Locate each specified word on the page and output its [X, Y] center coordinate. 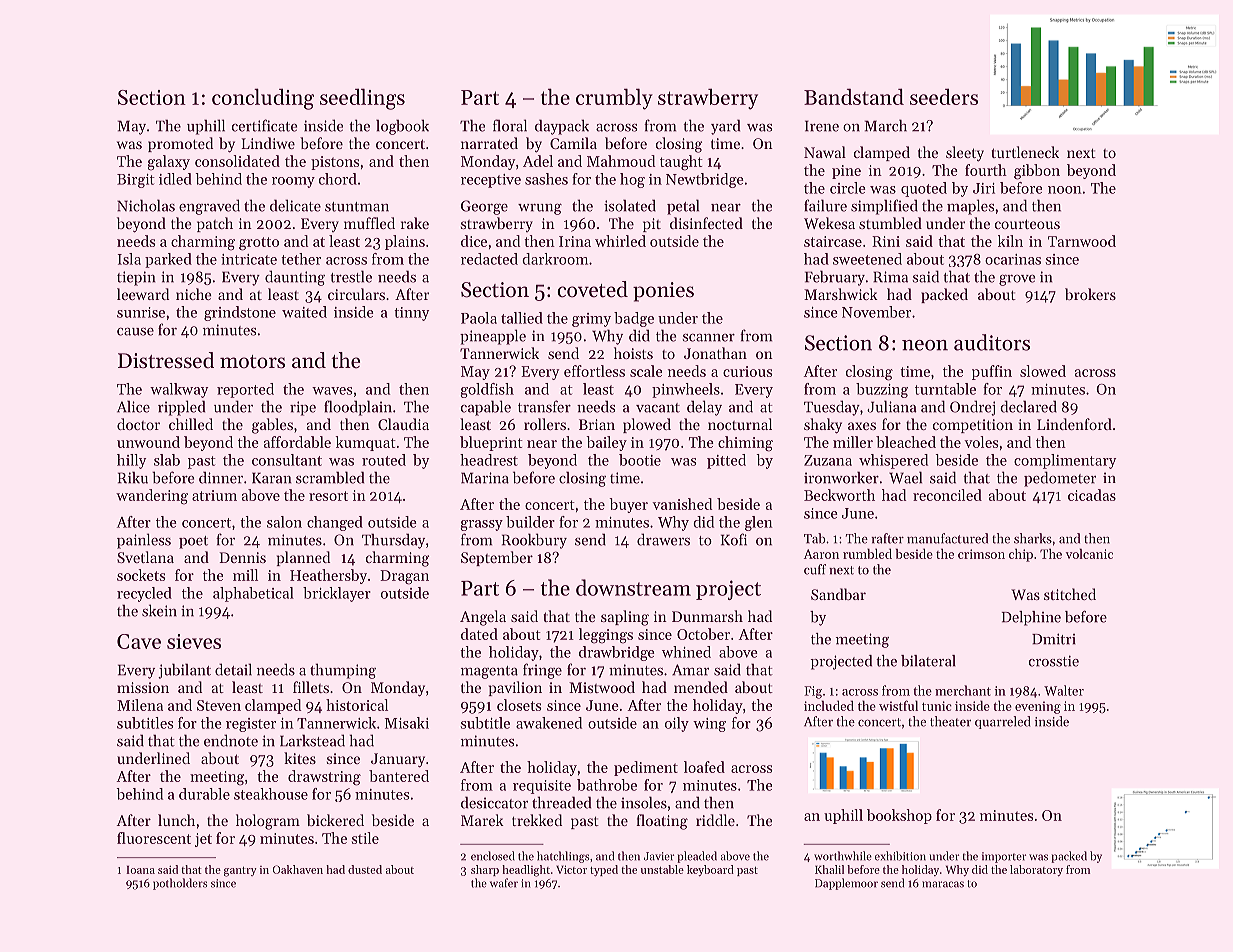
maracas [943, 884]
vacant [658, 408]
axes [862, 426]
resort [328, 496]
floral [510, 125]
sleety [965, 154]
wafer [504, 883]
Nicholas [146, 205]
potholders [180, 884]
